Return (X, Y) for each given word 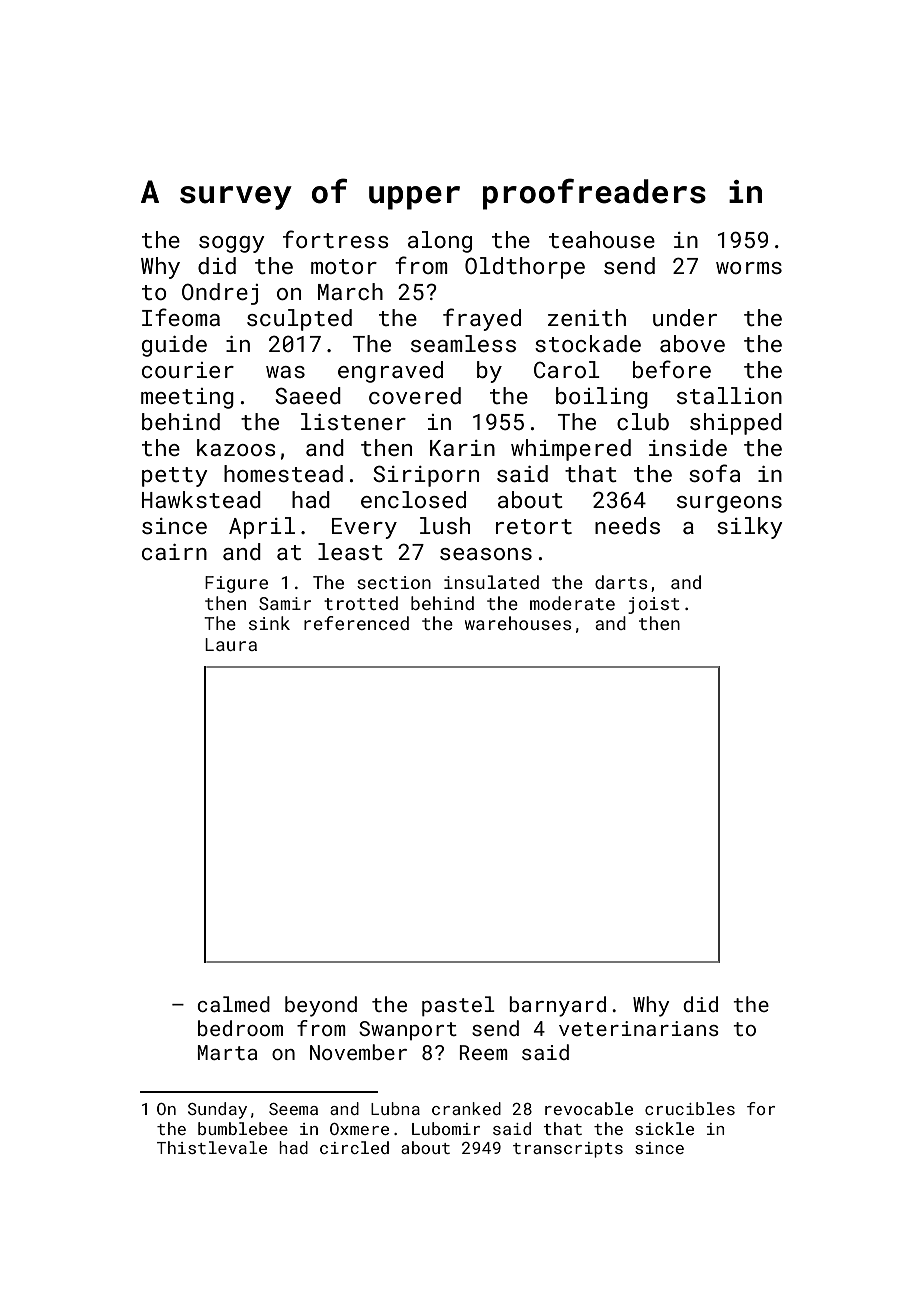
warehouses (518, 623)
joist (654, 605)
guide (174, 346)
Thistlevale (212, 1147)
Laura (231, 644)
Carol (567, 369)
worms (749, 268)
